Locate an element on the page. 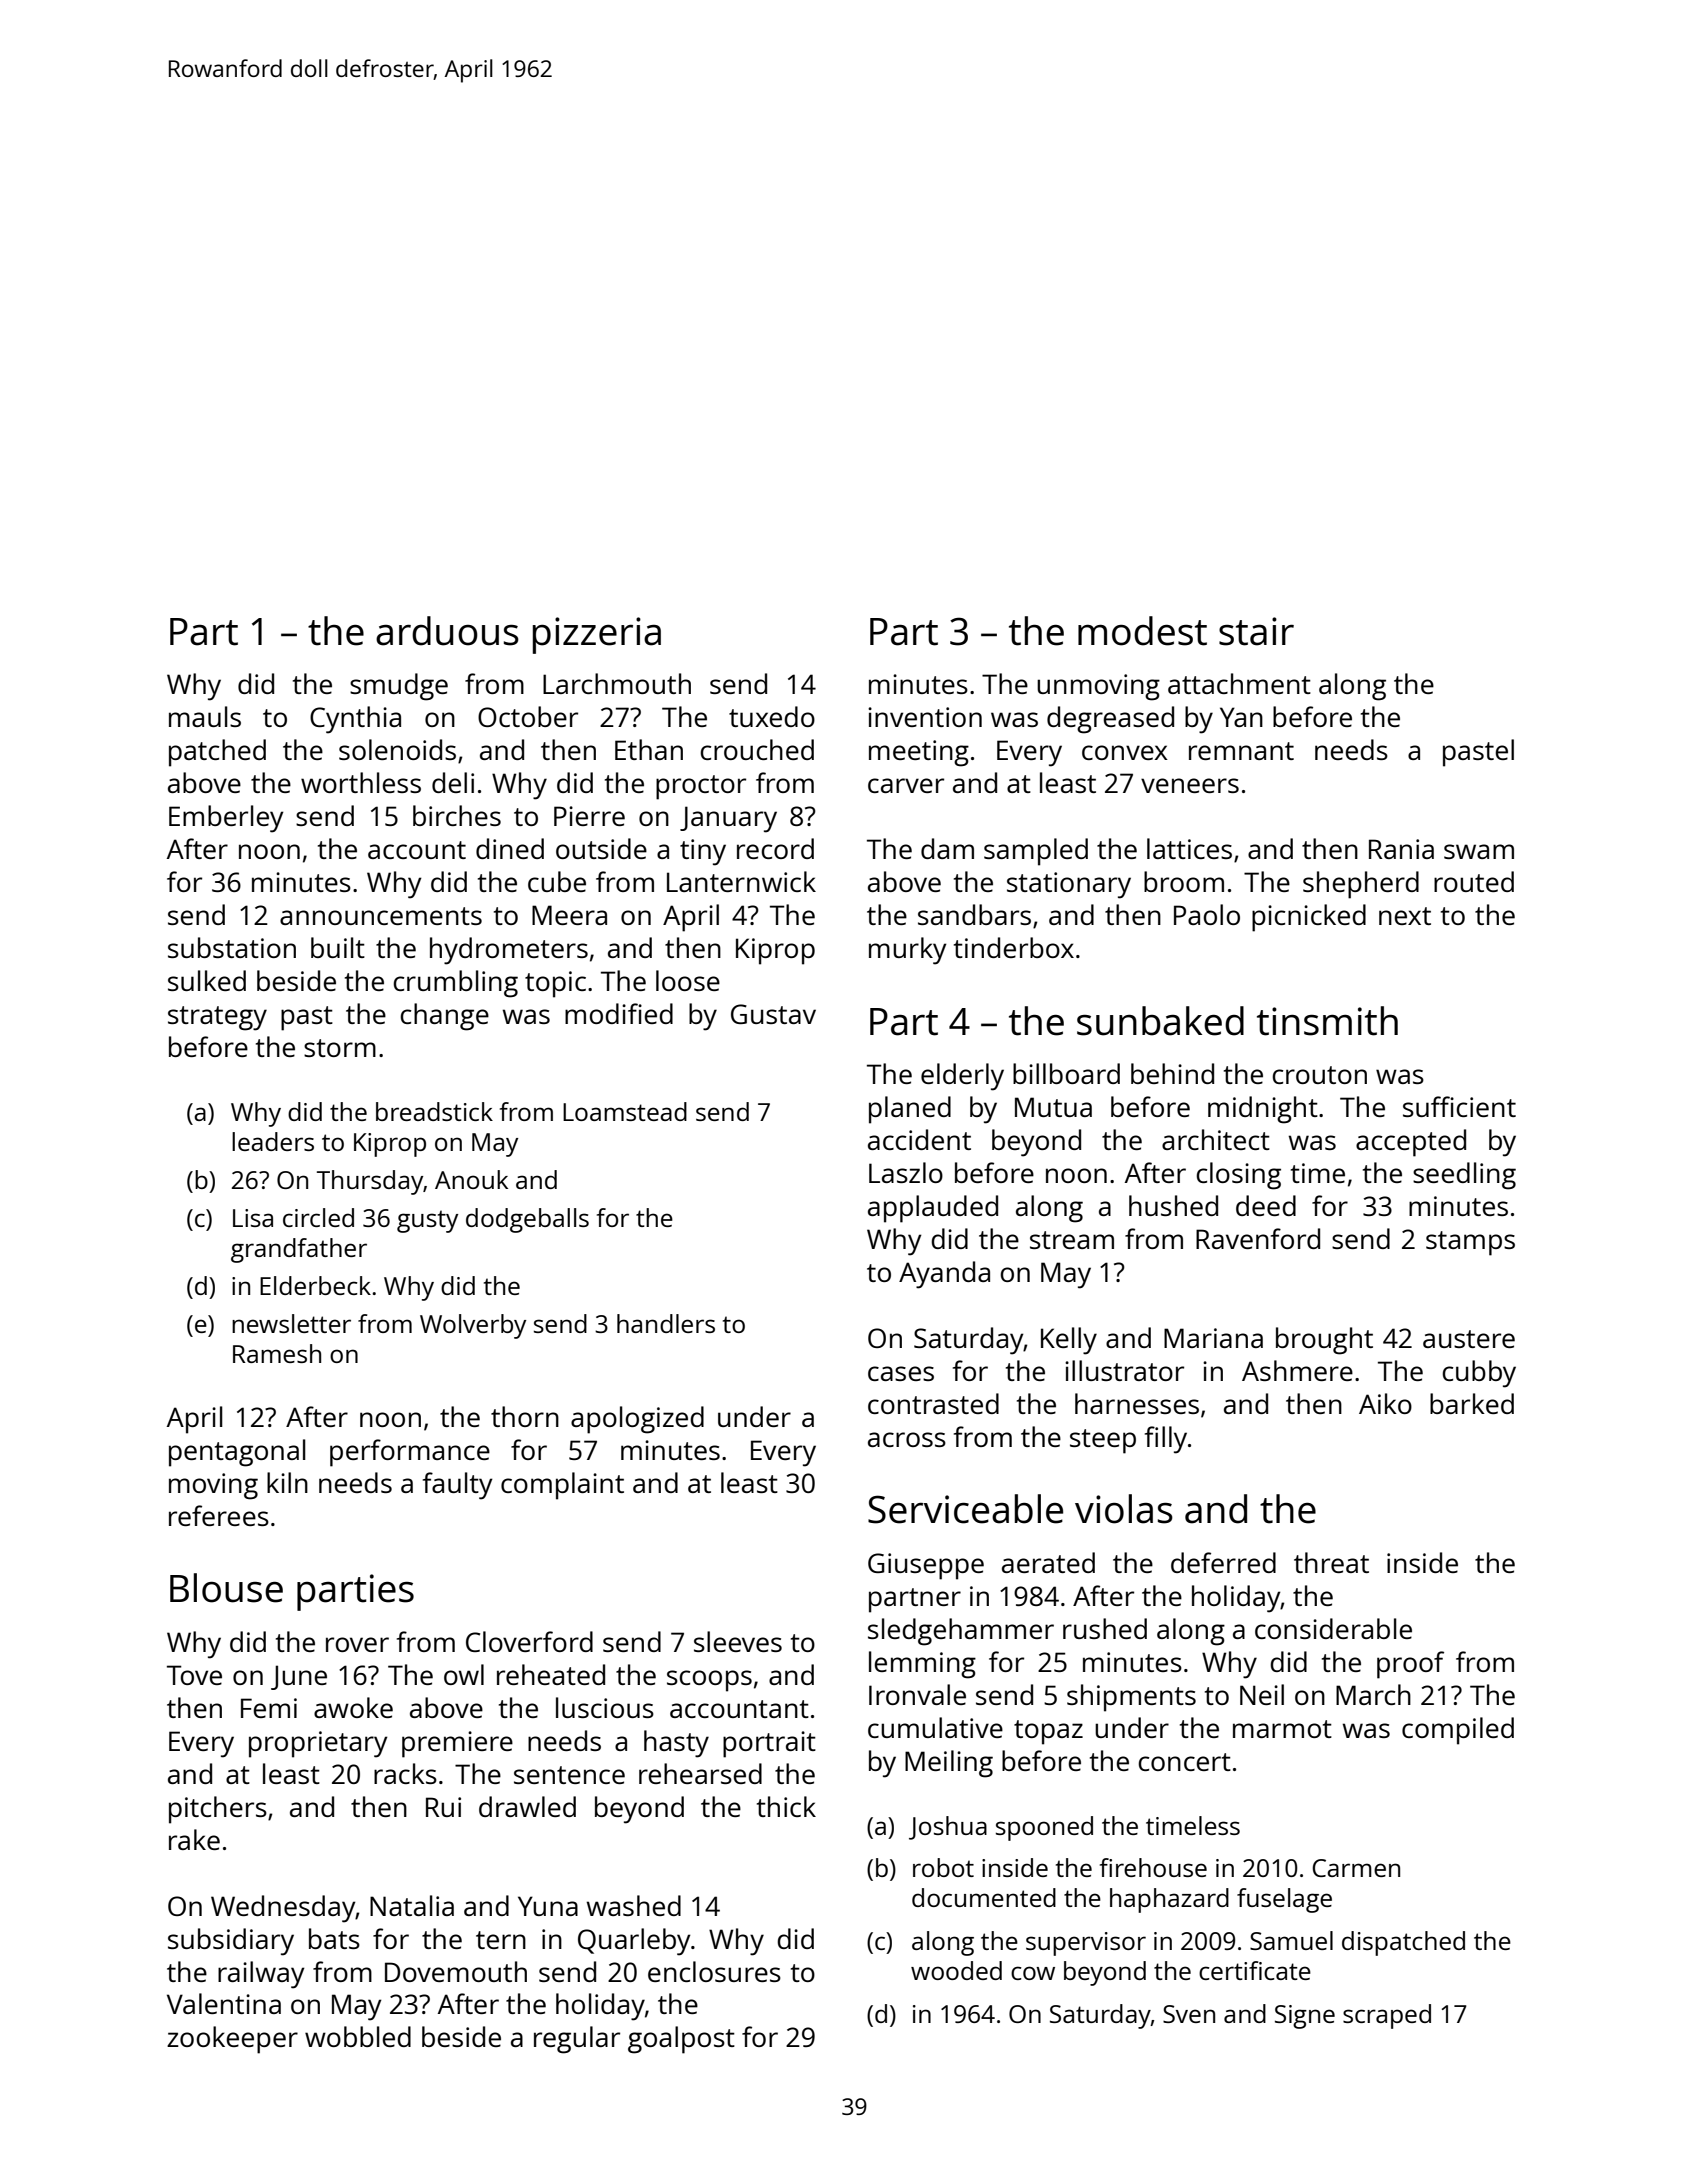 This page has height=2178, width=1683. Femi is located at coordinates (269, 1708).
